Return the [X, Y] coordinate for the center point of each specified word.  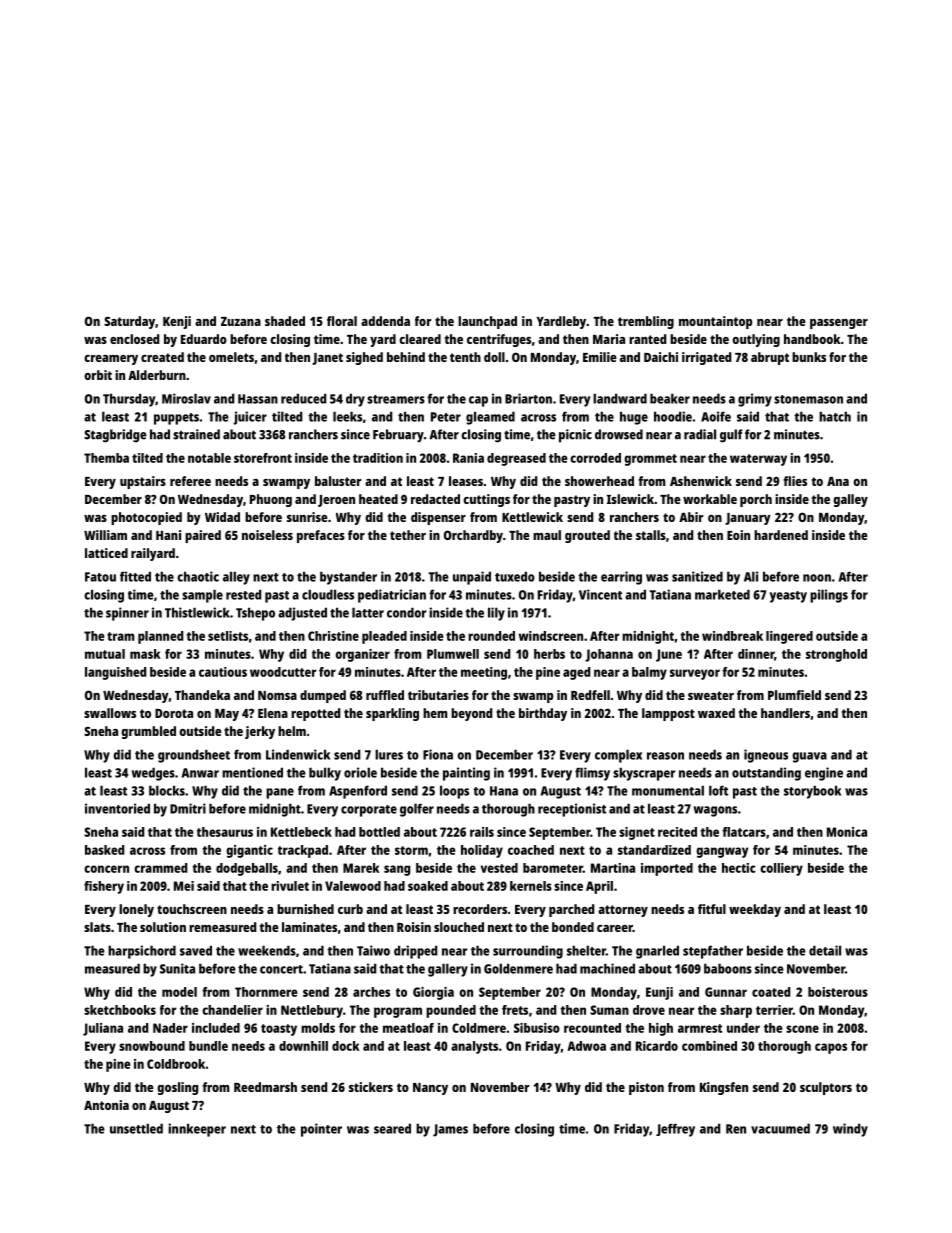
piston [646, 1088]
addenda [385, 321]
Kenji [177, 322]
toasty [279, 1030]
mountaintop [715, 322]
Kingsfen [724, 1088]
